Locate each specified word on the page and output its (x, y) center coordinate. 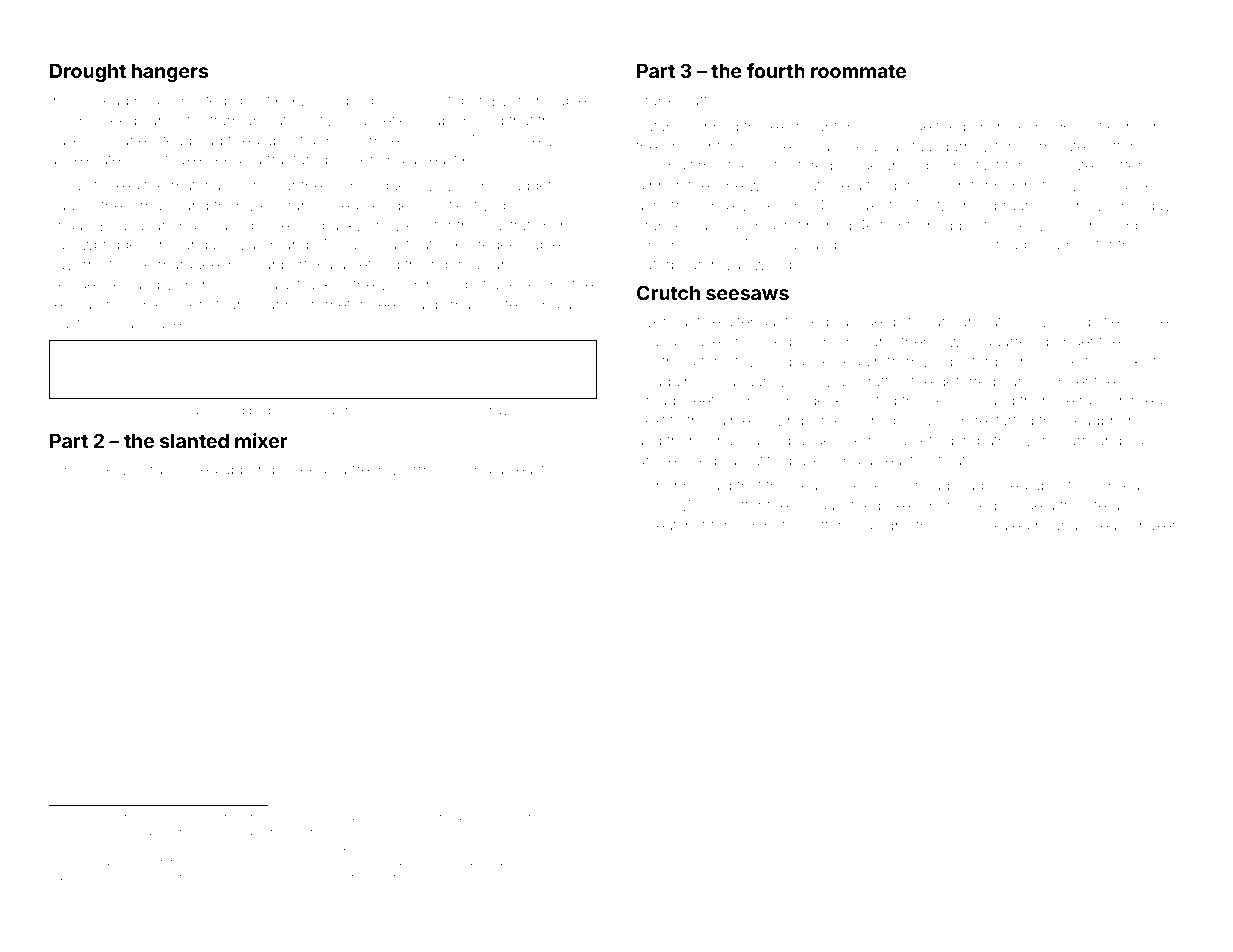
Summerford (90, 831)
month (864, 126)
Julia (65, 185)
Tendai (494, 861)
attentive (469, 205)
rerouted (537, 862)
